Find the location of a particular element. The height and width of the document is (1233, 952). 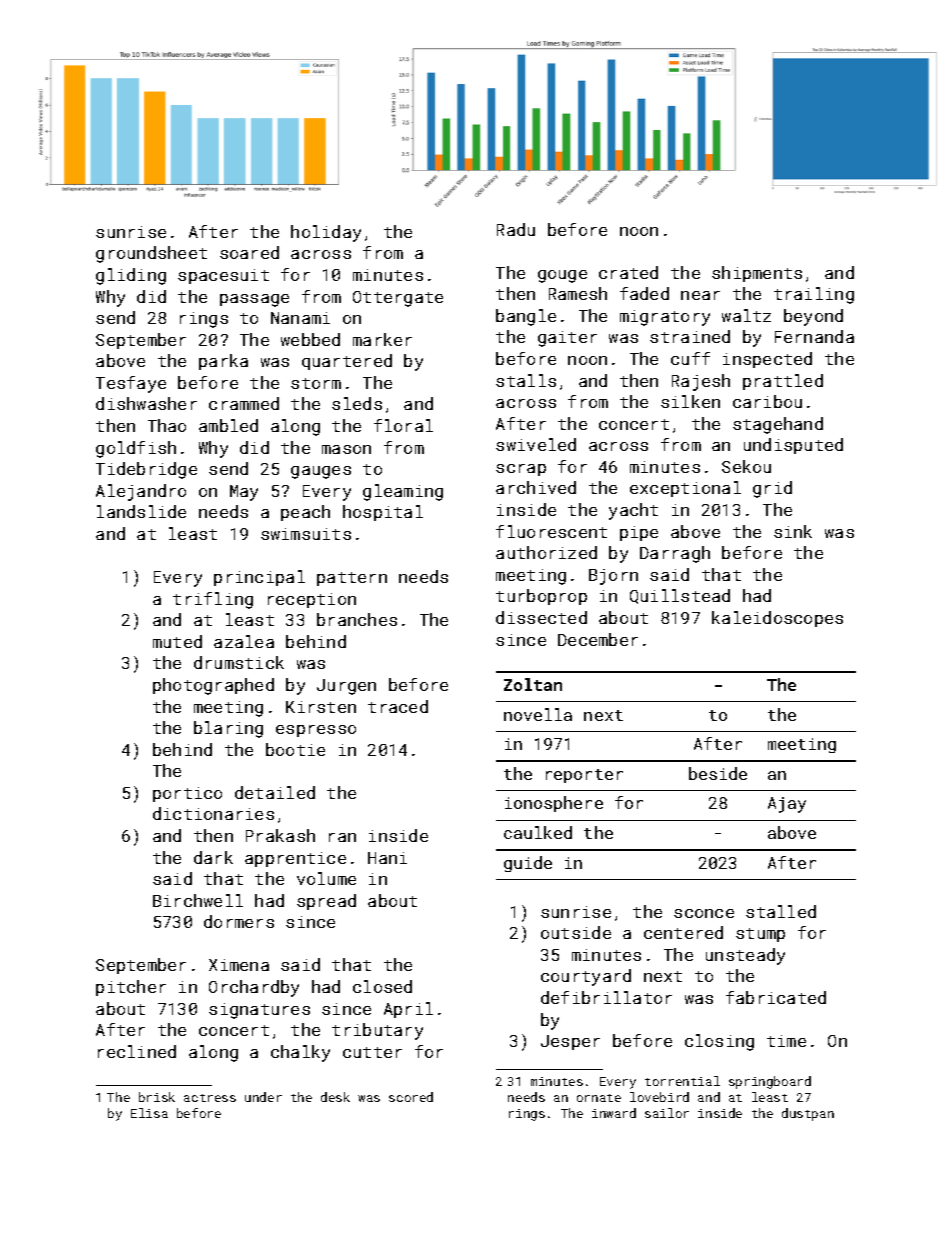

holiday is located at coordinates (326, 233).
